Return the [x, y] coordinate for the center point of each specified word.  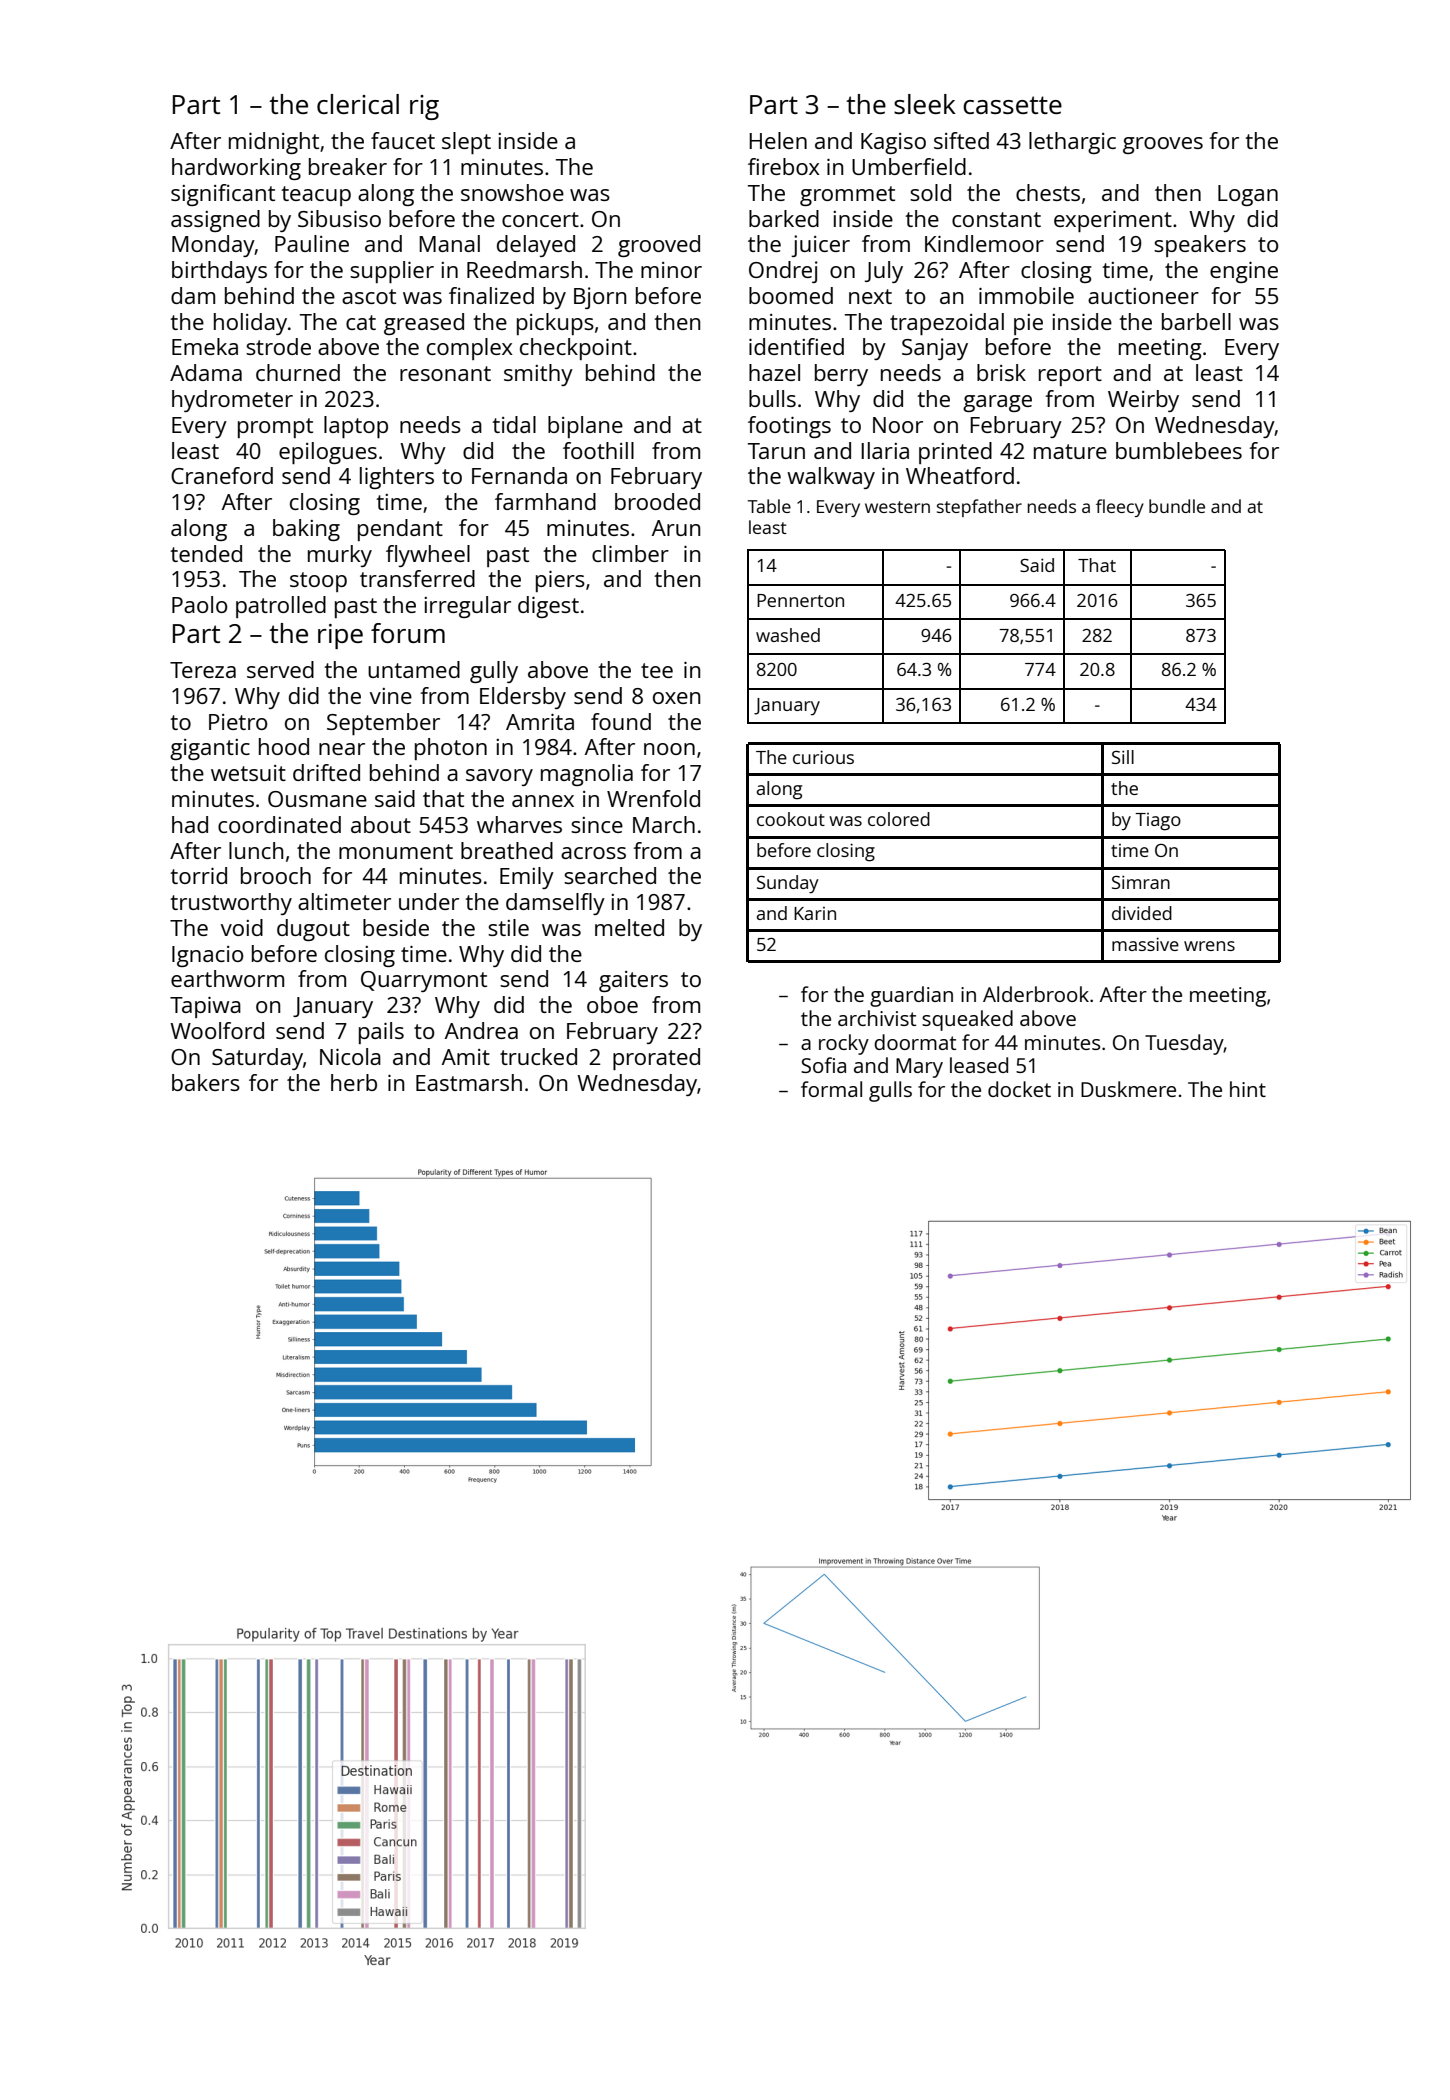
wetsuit [248, 773]
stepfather [979, 508]
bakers [206, 1082]
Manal [449, 243]
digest [548, 607]
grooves [1163, 145]
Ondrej [783, 272]
